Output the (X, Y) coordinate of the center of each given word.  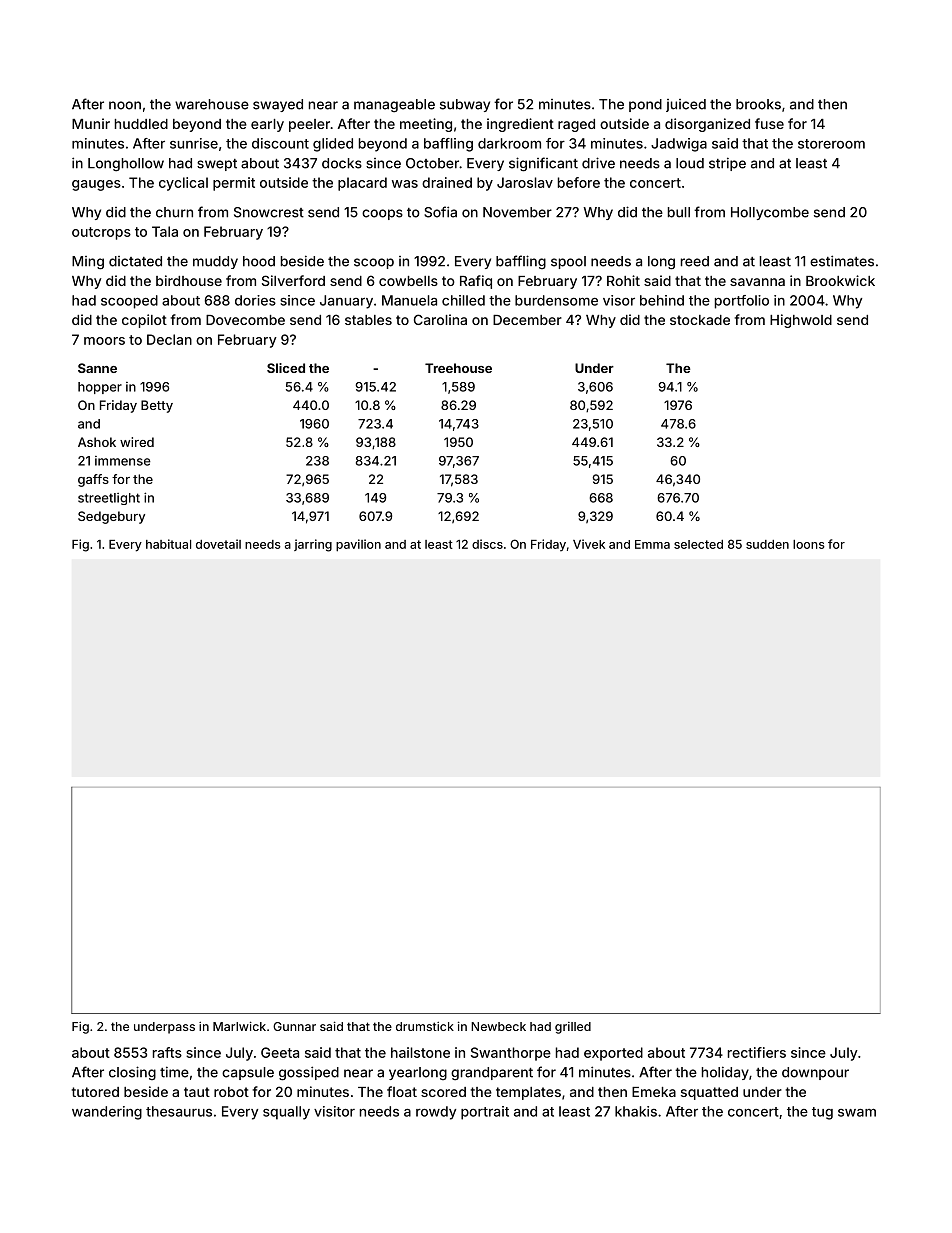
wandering (107, 1113)
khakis (636, 1111)
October (432, 163)
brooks (758, 104)
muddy (215, 262)
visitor (334, 1111)
